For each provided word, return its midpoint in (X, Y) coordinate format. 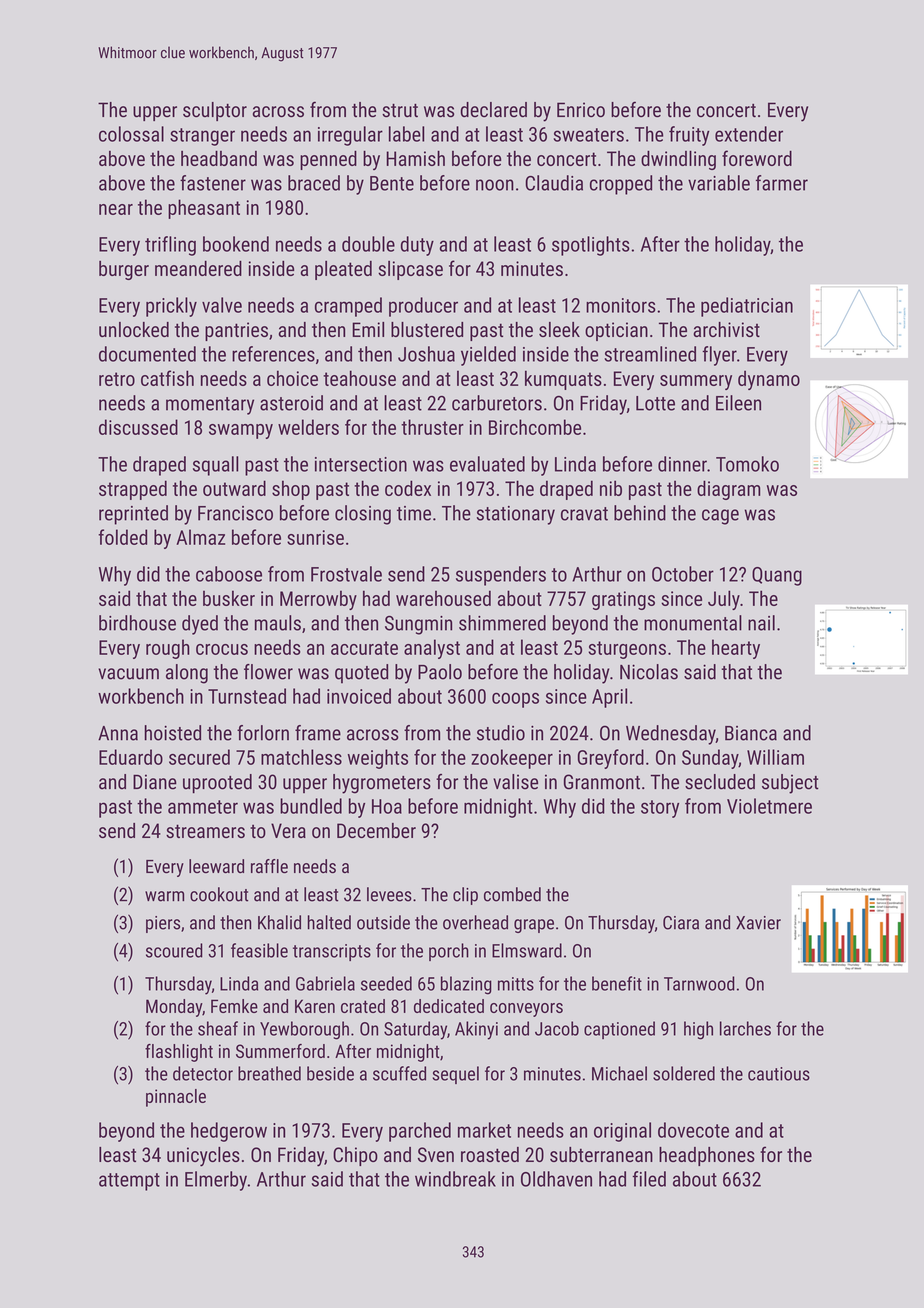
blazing (466, 985)
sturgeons (627, 650)
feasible (259, 950)
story (660, 809)
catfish (167, 378)
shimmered (502, 623)
